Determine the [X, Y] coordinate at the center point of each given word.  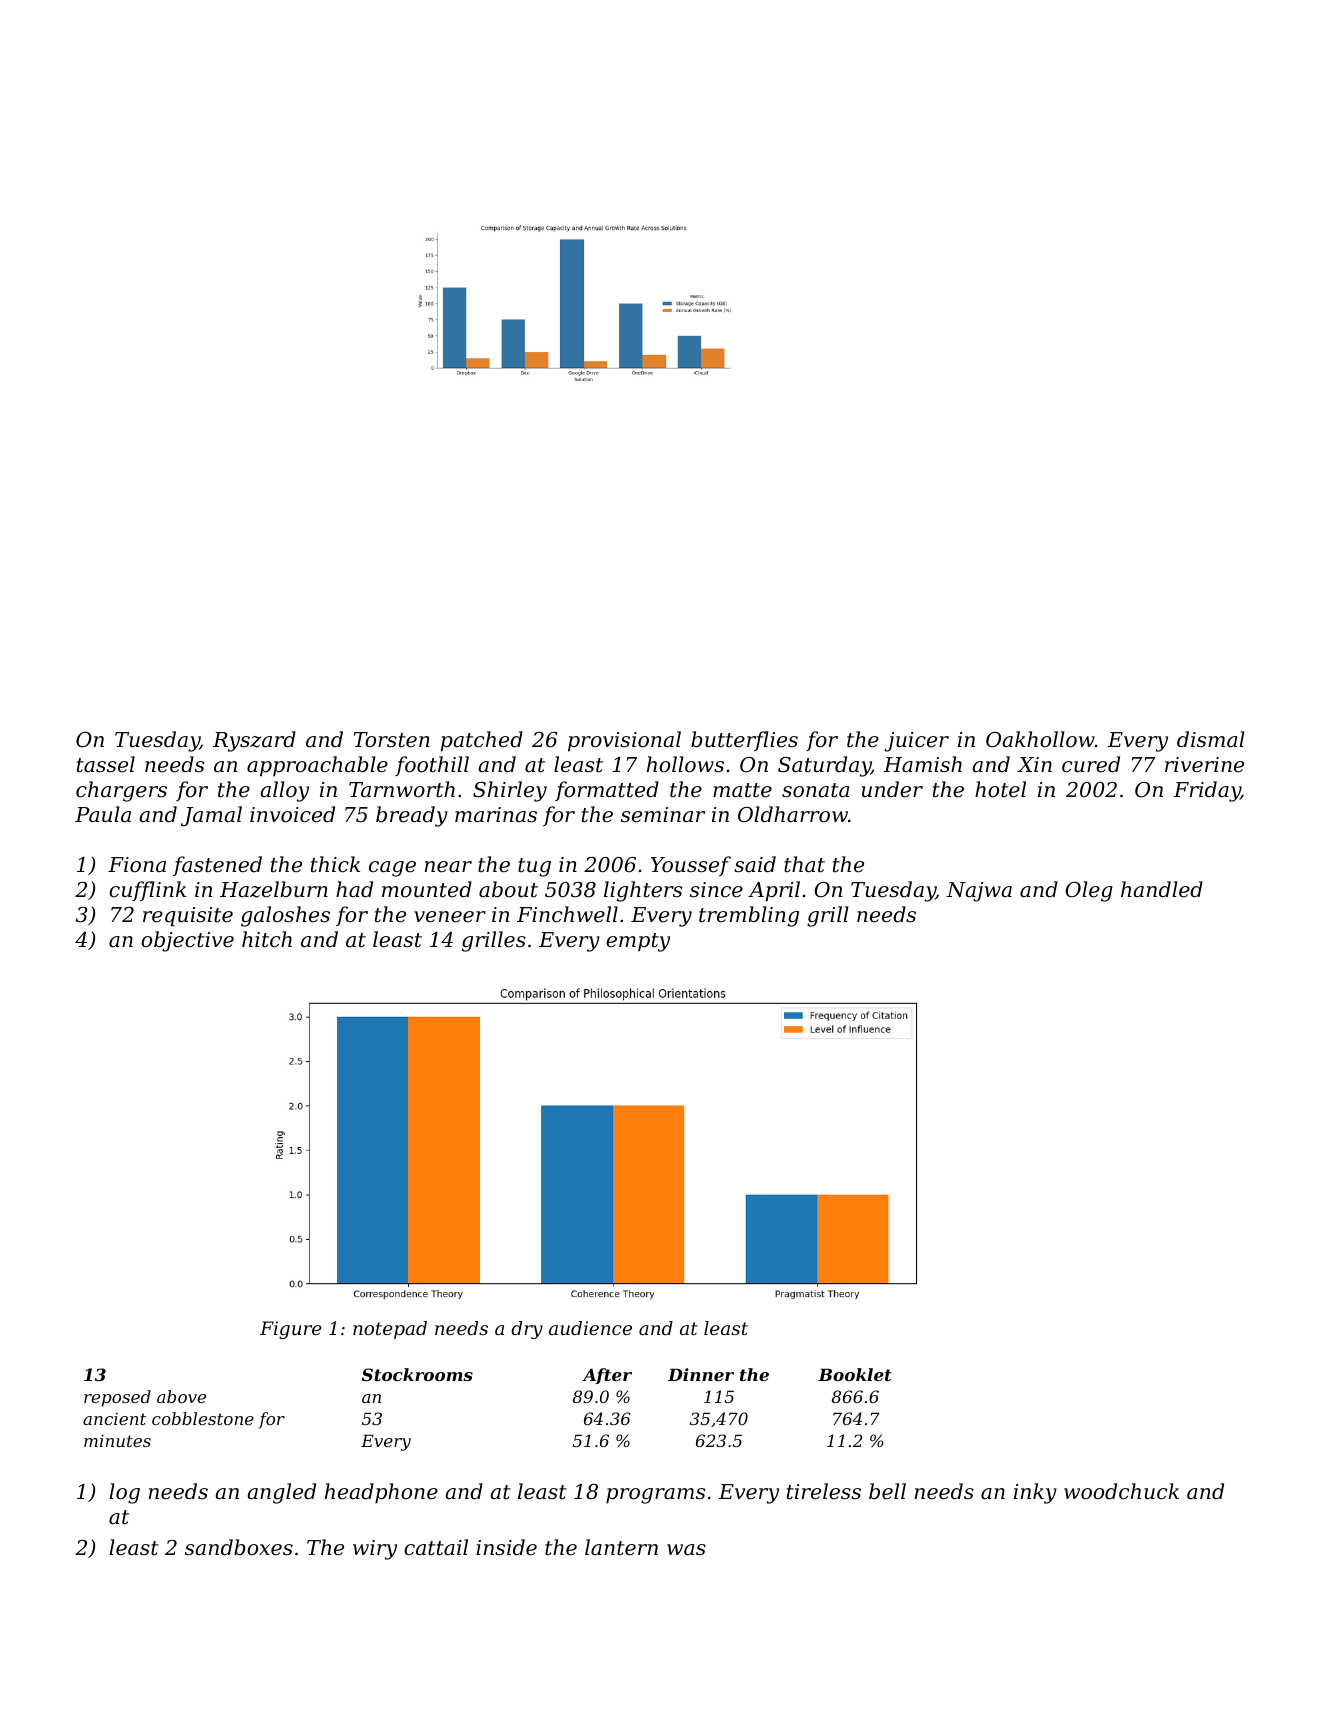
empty [638, 942]
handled [1162, 889]
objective [187, 941]
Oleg [1089, 891]
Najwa [979, 892]
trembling [749, 916]
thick [335, 864]
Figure [291, 1330]
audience [590, 1328]
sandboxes [239, 1547]
